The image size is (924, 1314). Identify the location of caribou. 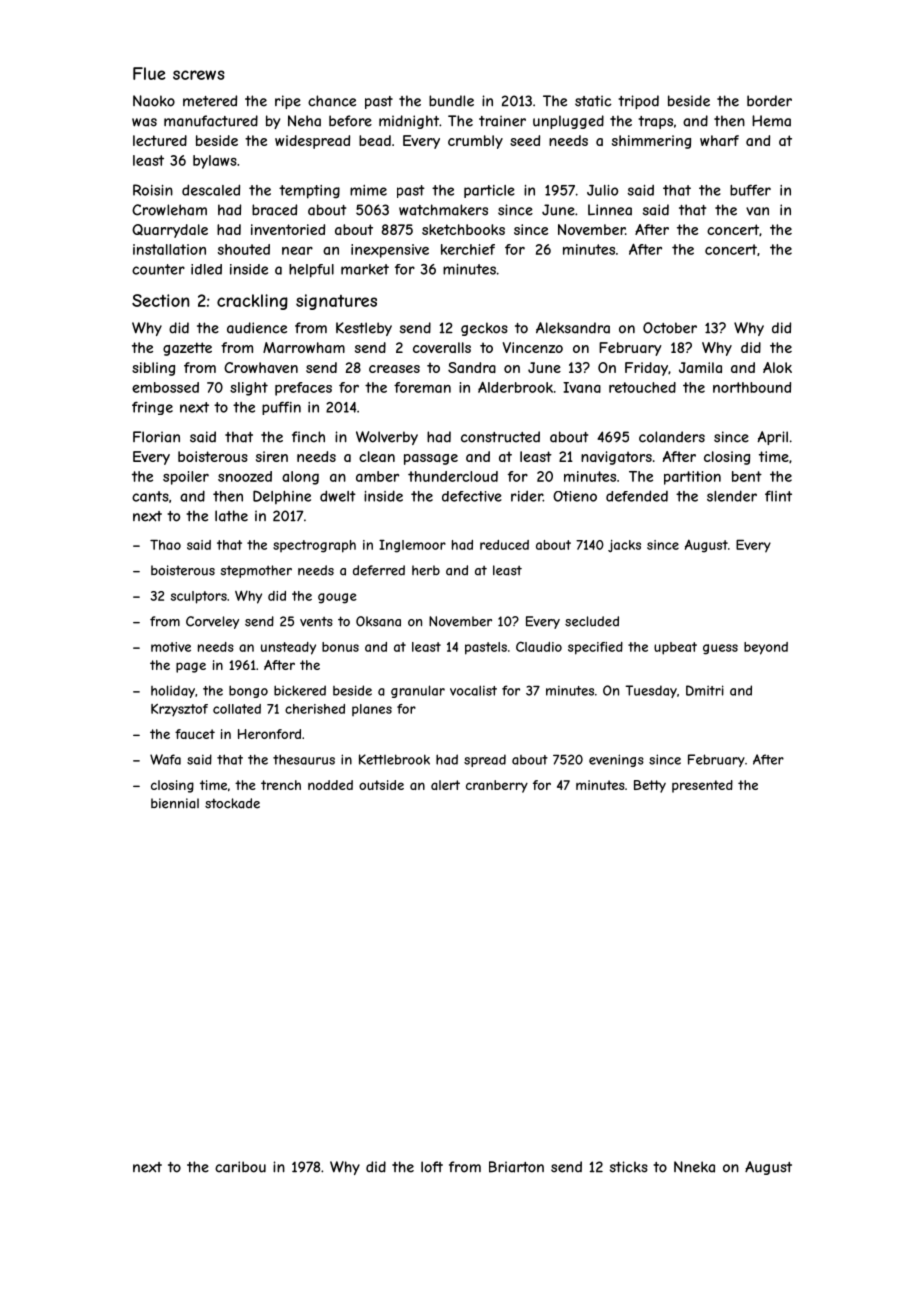
(240, 1167).
